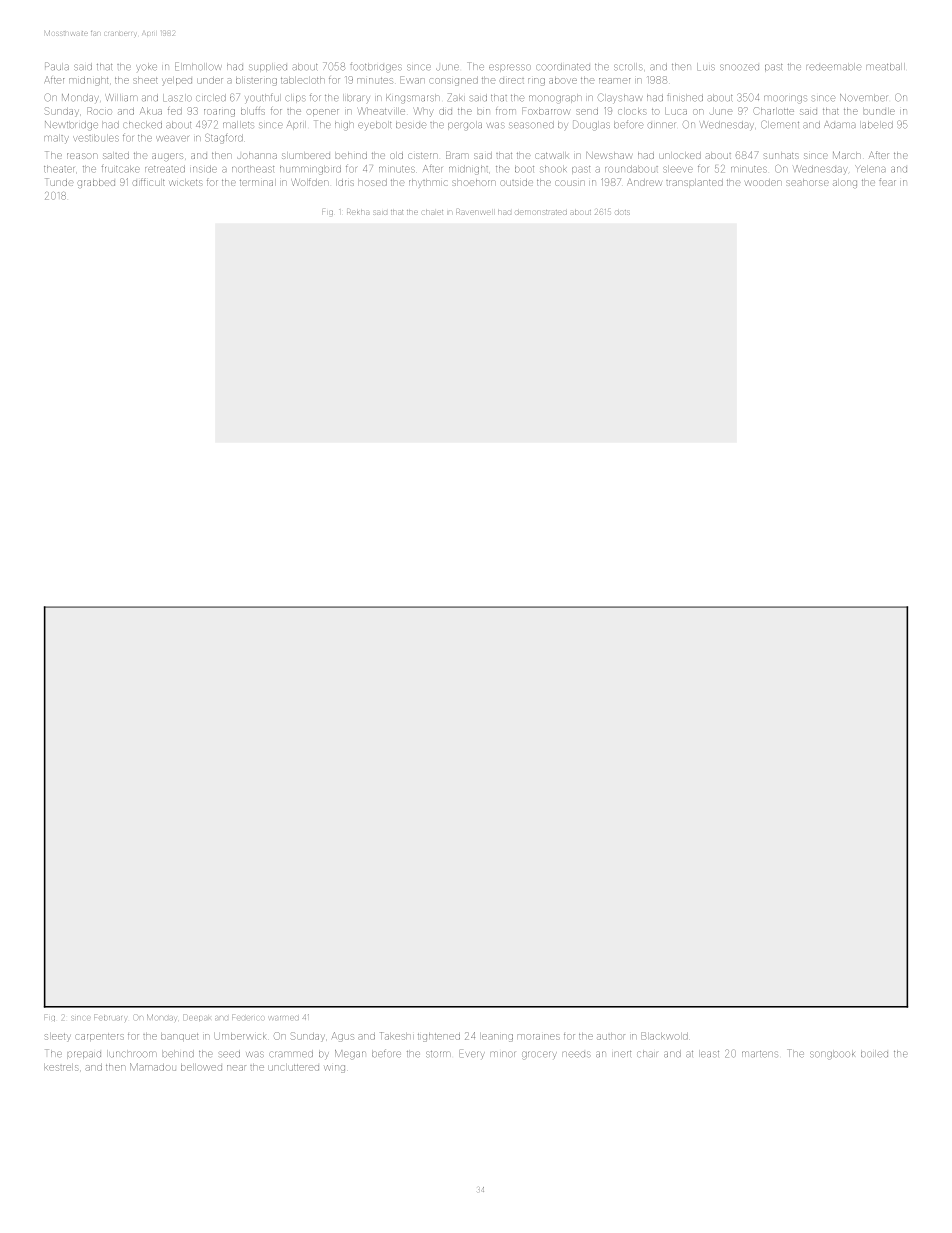 The height and width of the document is (1233, 952). Describe the element at coordinates (423, 156) in the document. I see `cistern` at that location.
